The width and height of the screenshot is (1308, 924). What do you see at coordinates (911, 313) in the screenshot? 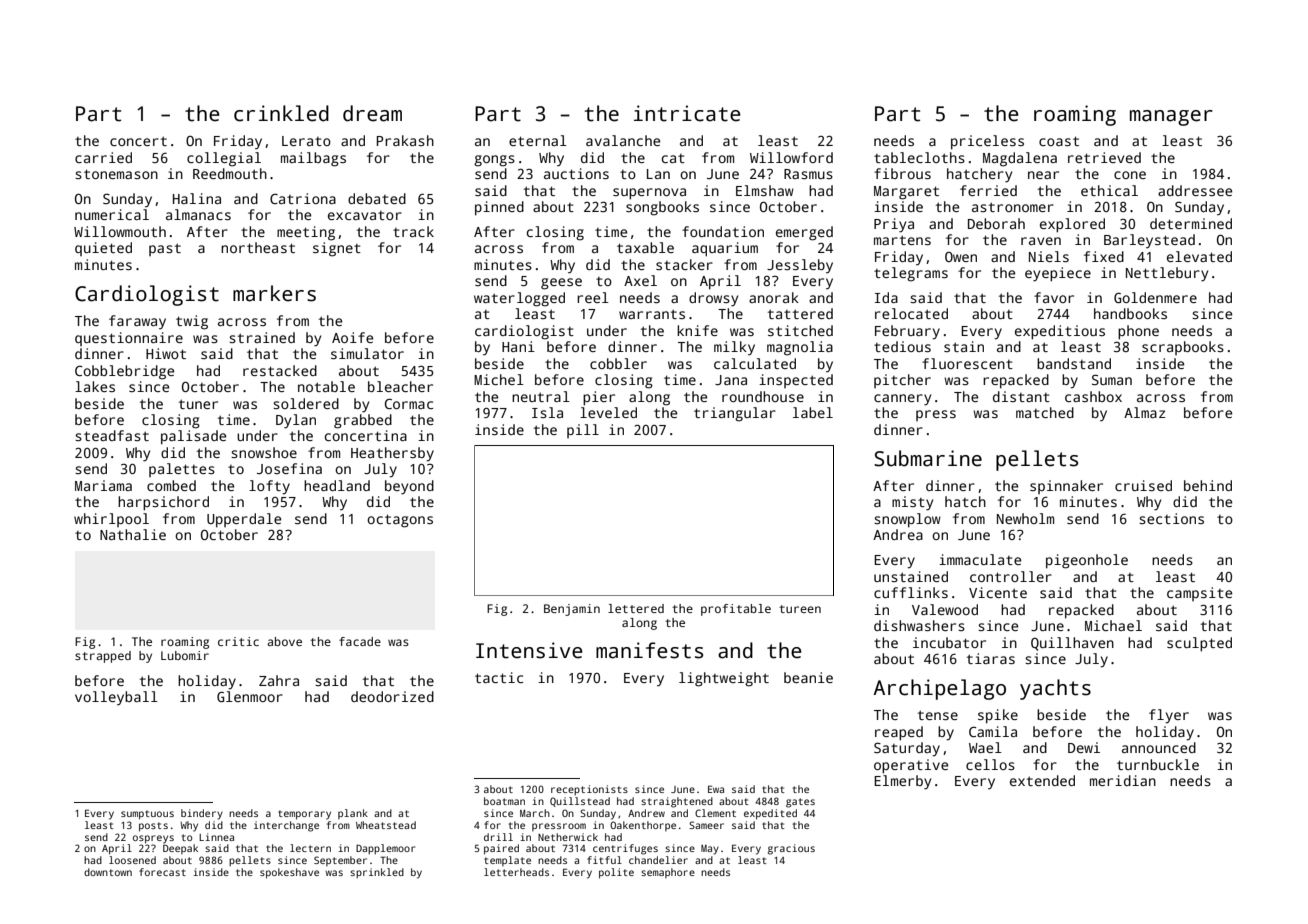
I see `relocated` at bounding box center [911, 313].
